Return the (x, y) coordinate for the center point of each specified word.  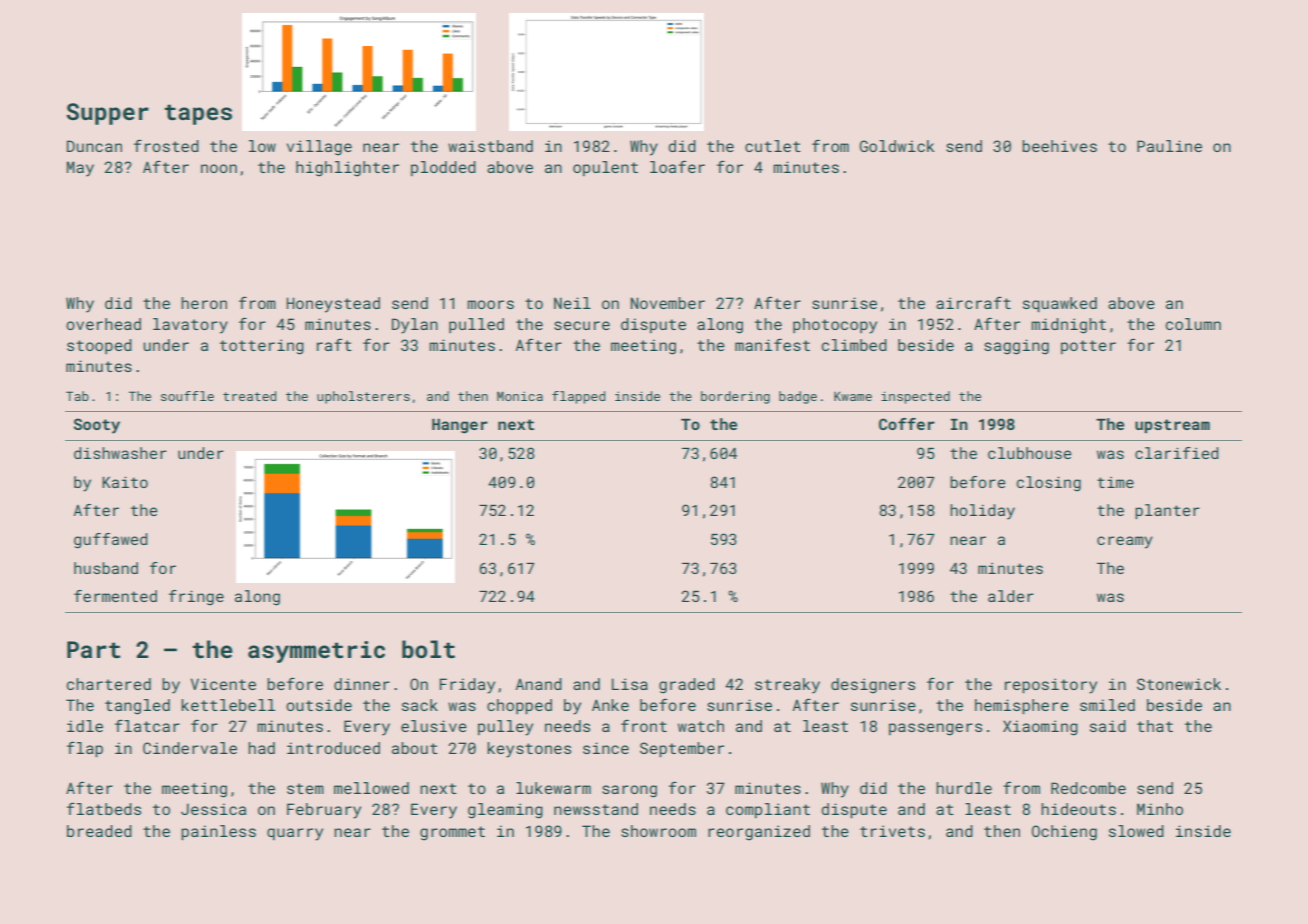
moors (491, 304)
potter (1088, 347)
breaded (99, 831)
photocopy (835, 326)
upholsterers (363, 397)
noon (219, 168)
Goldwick (897, 146)
